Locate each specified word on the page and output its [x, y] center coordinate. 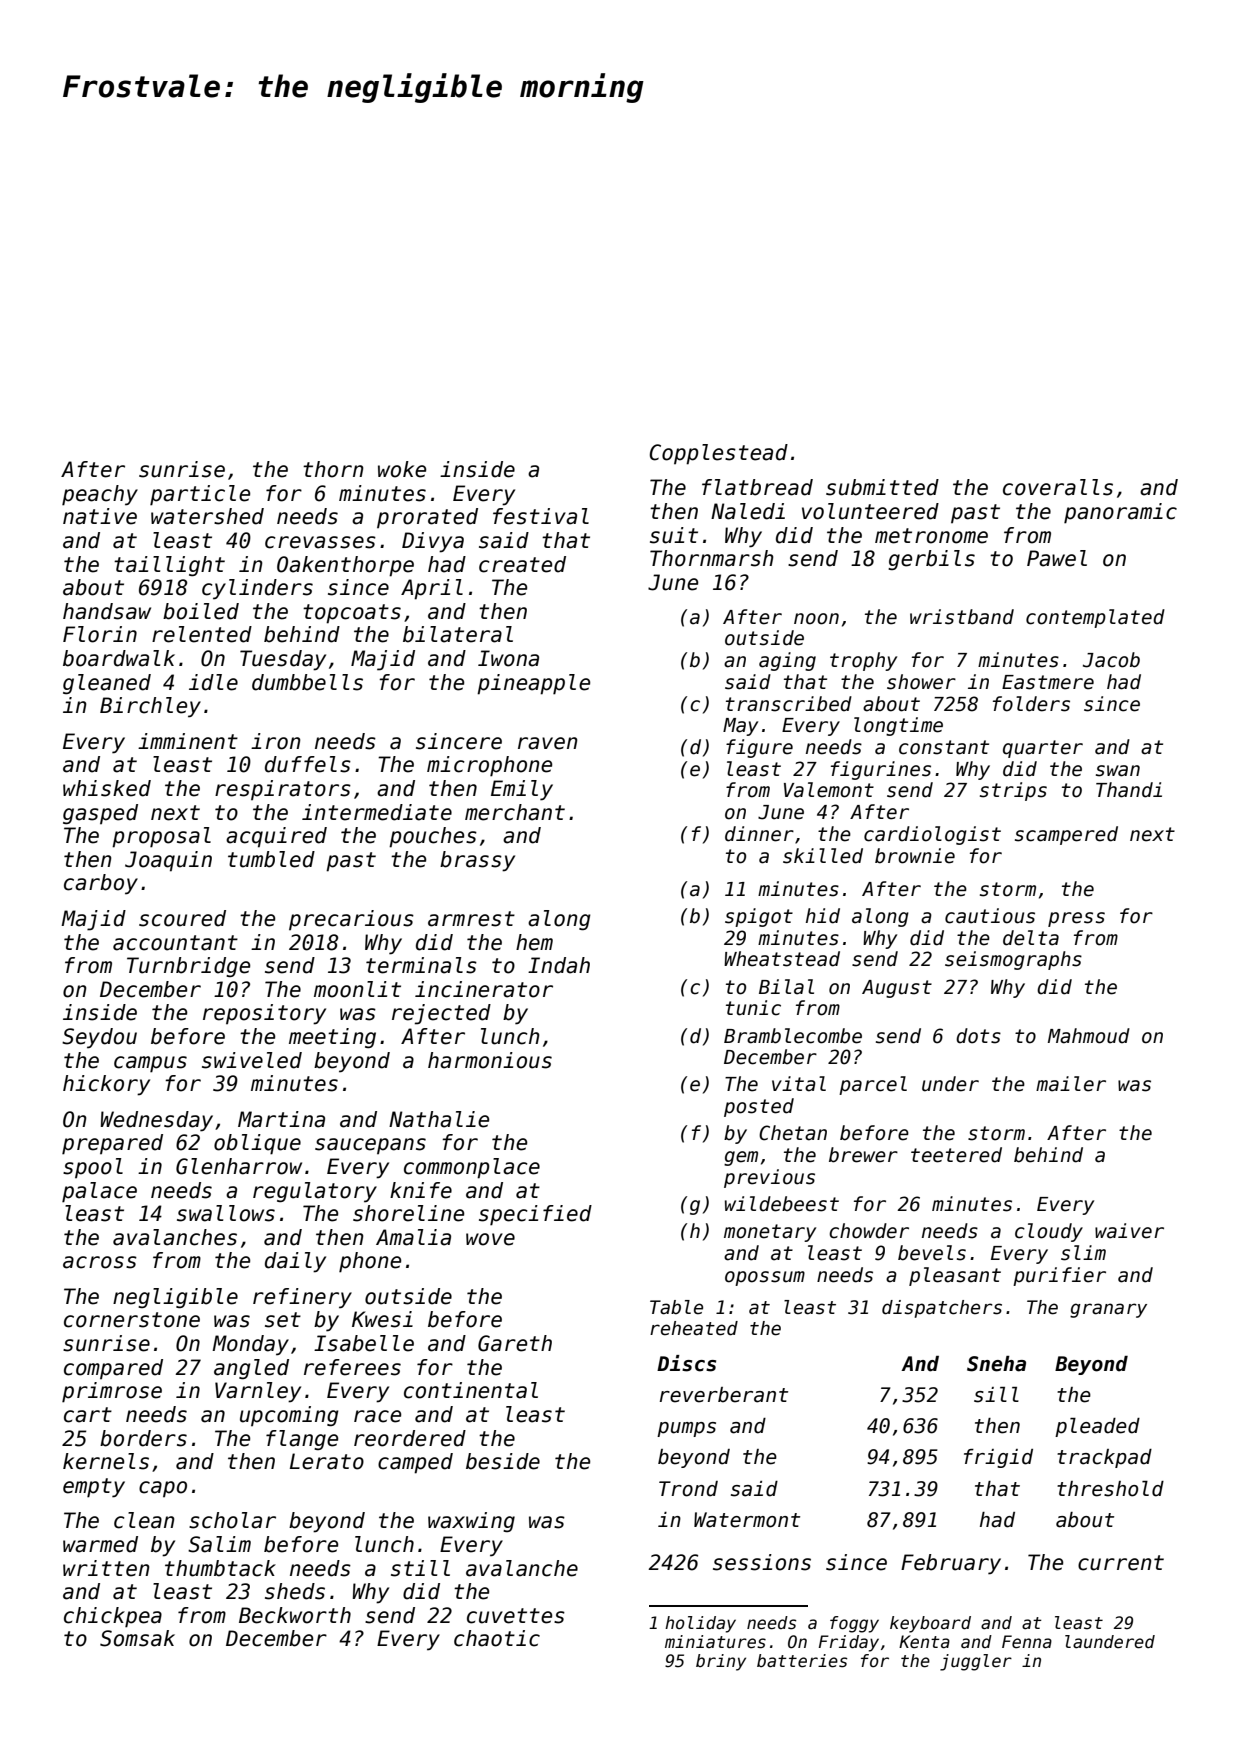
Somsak [137, 1638]
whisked [107, 788]
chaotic [497, 1638]
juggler [976, 1662]
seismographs [1013, 960]
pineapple [533, 684]
